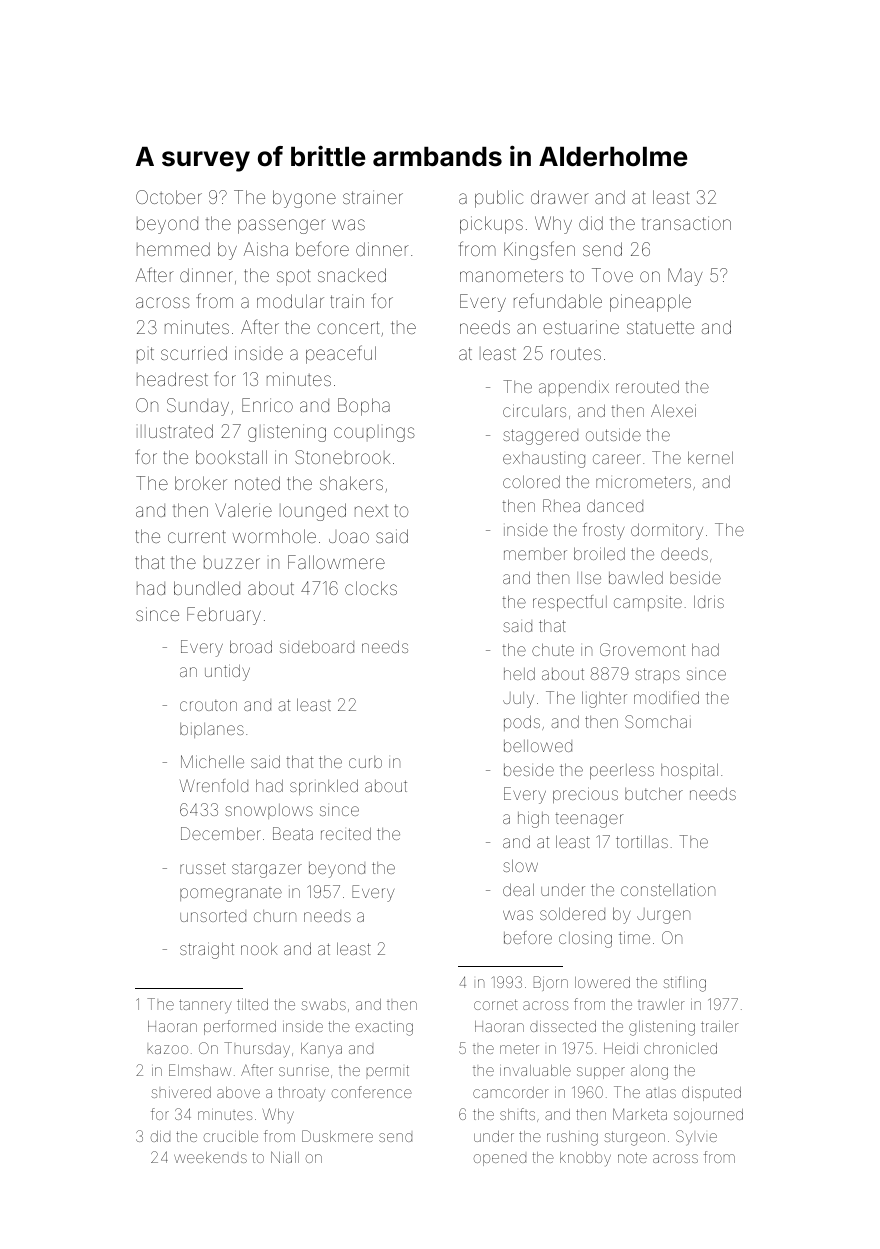  Describe the element at coordinates (210, 1157) in the screenshot. I see `weekends` at that location.
